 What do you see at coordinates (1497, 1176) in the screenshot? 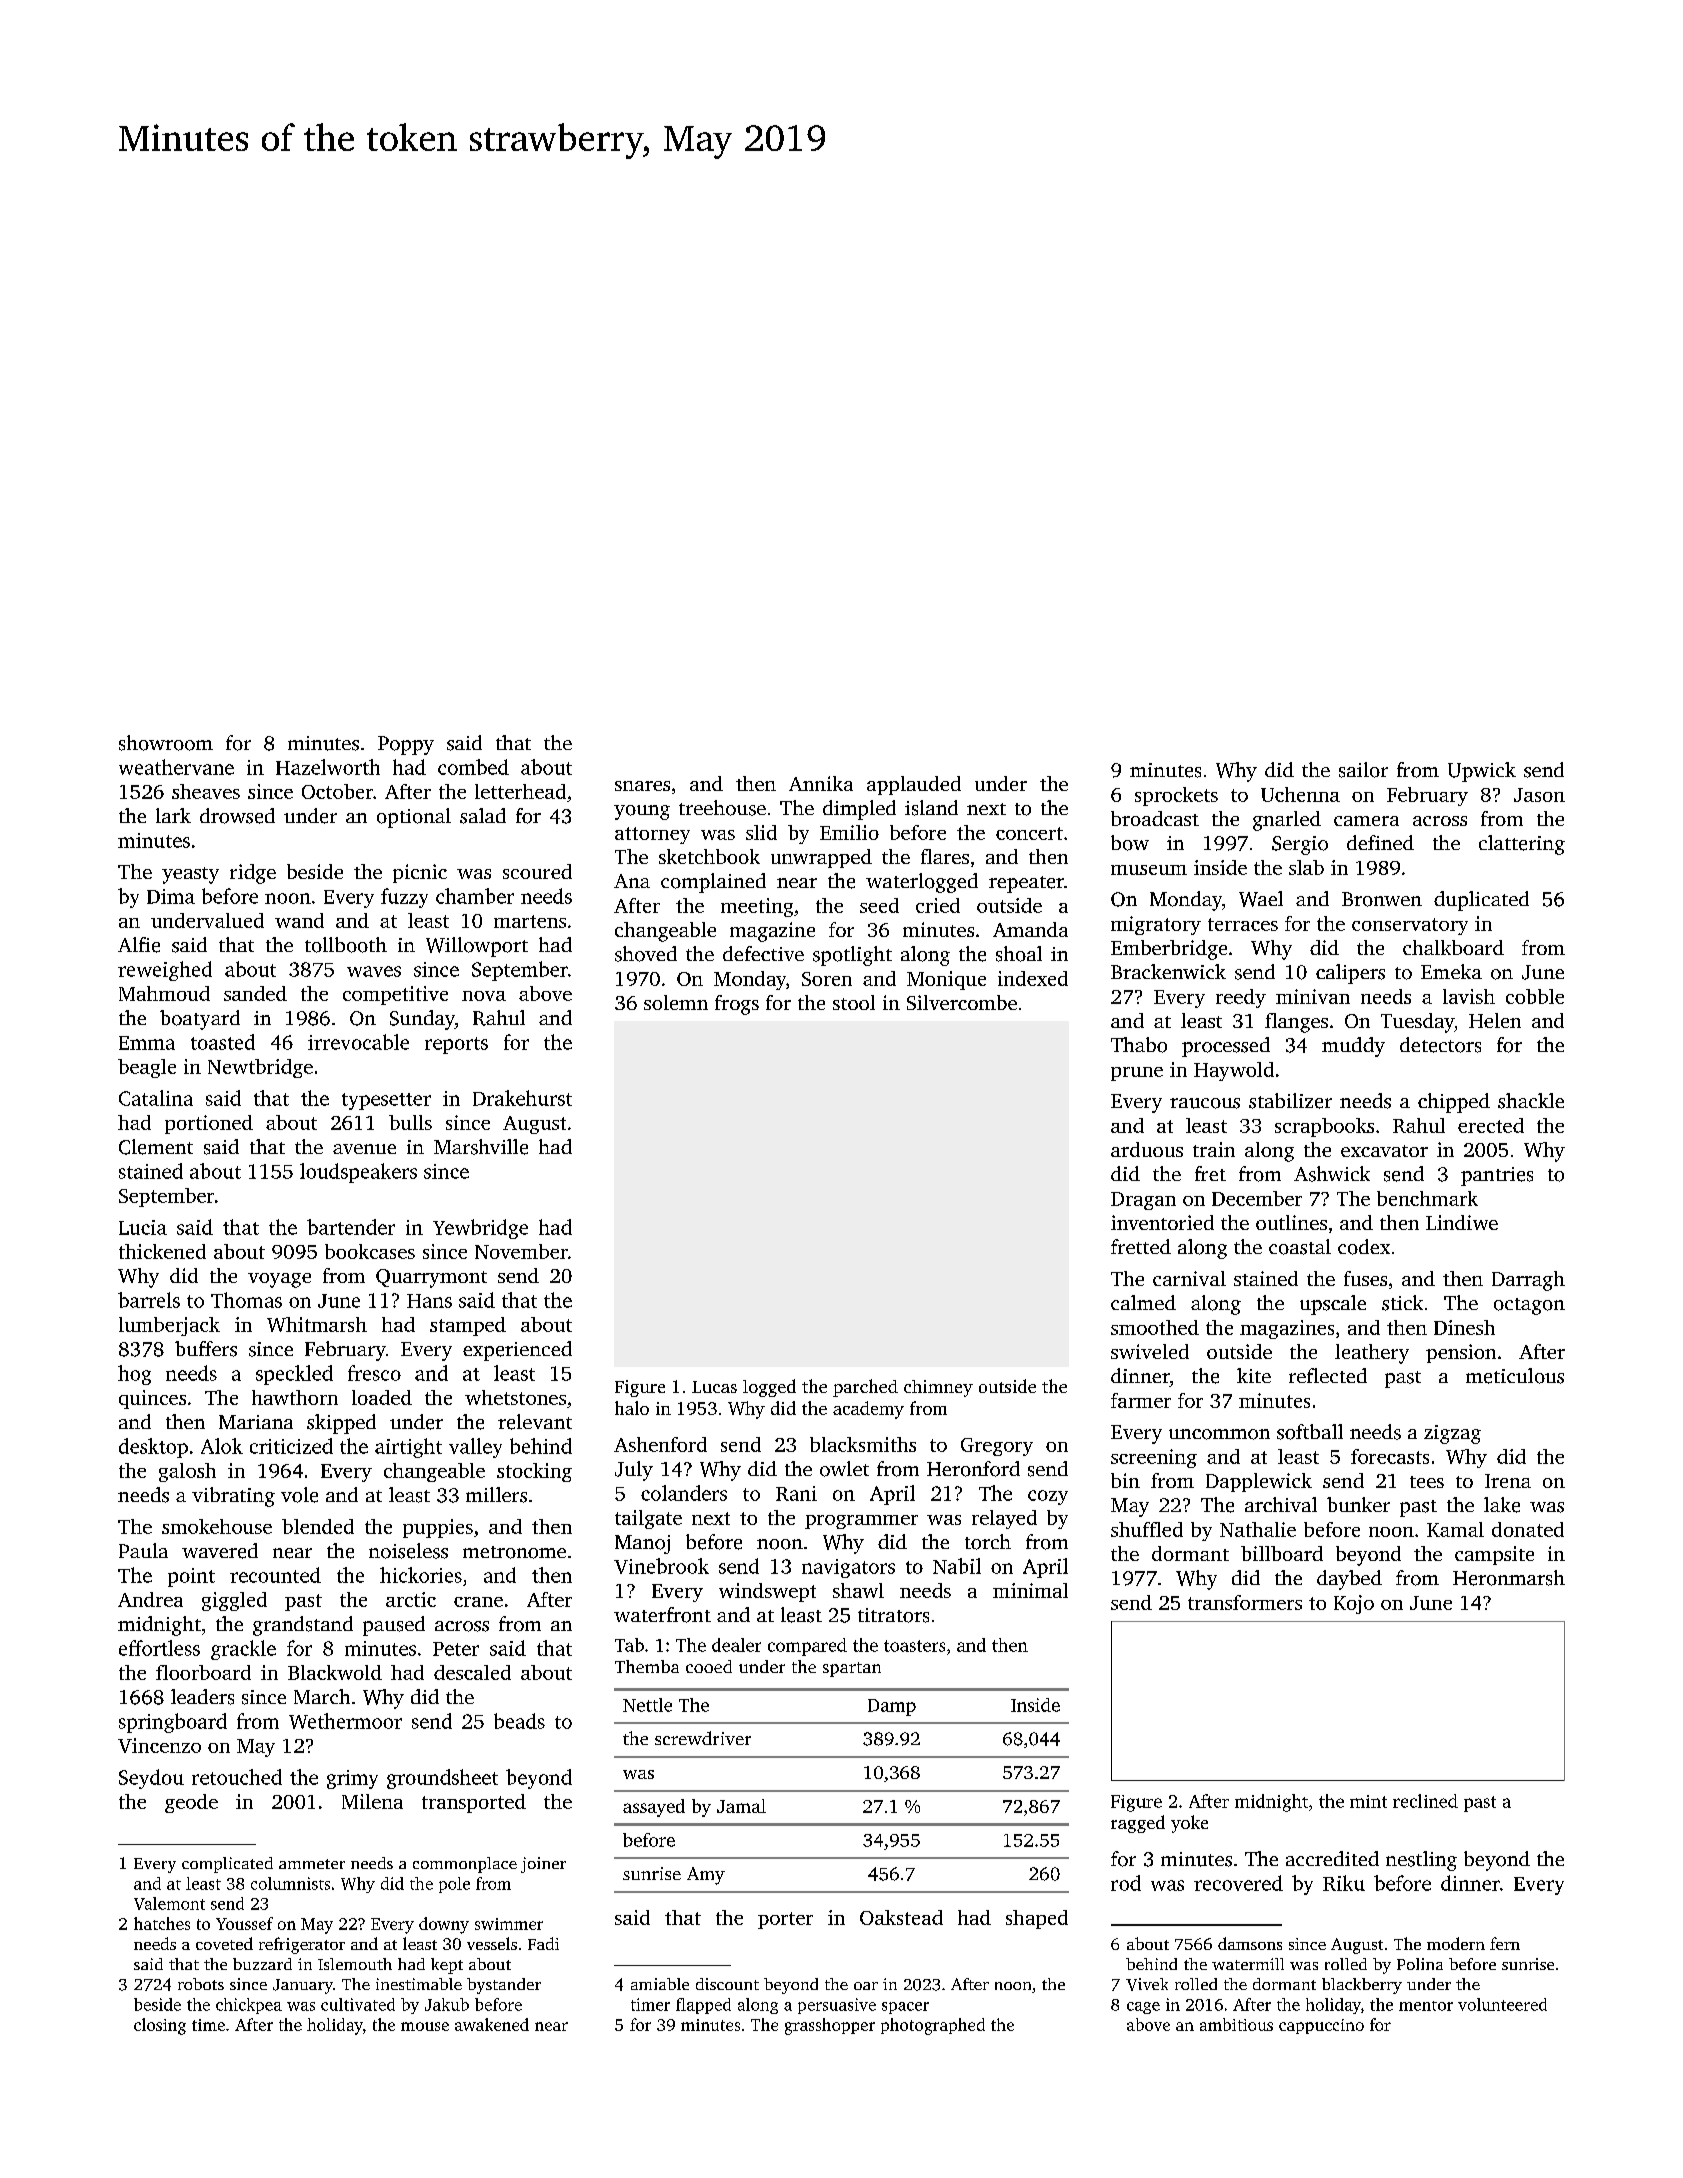
I see `pantries` at bounding box center [1497, 1176].
